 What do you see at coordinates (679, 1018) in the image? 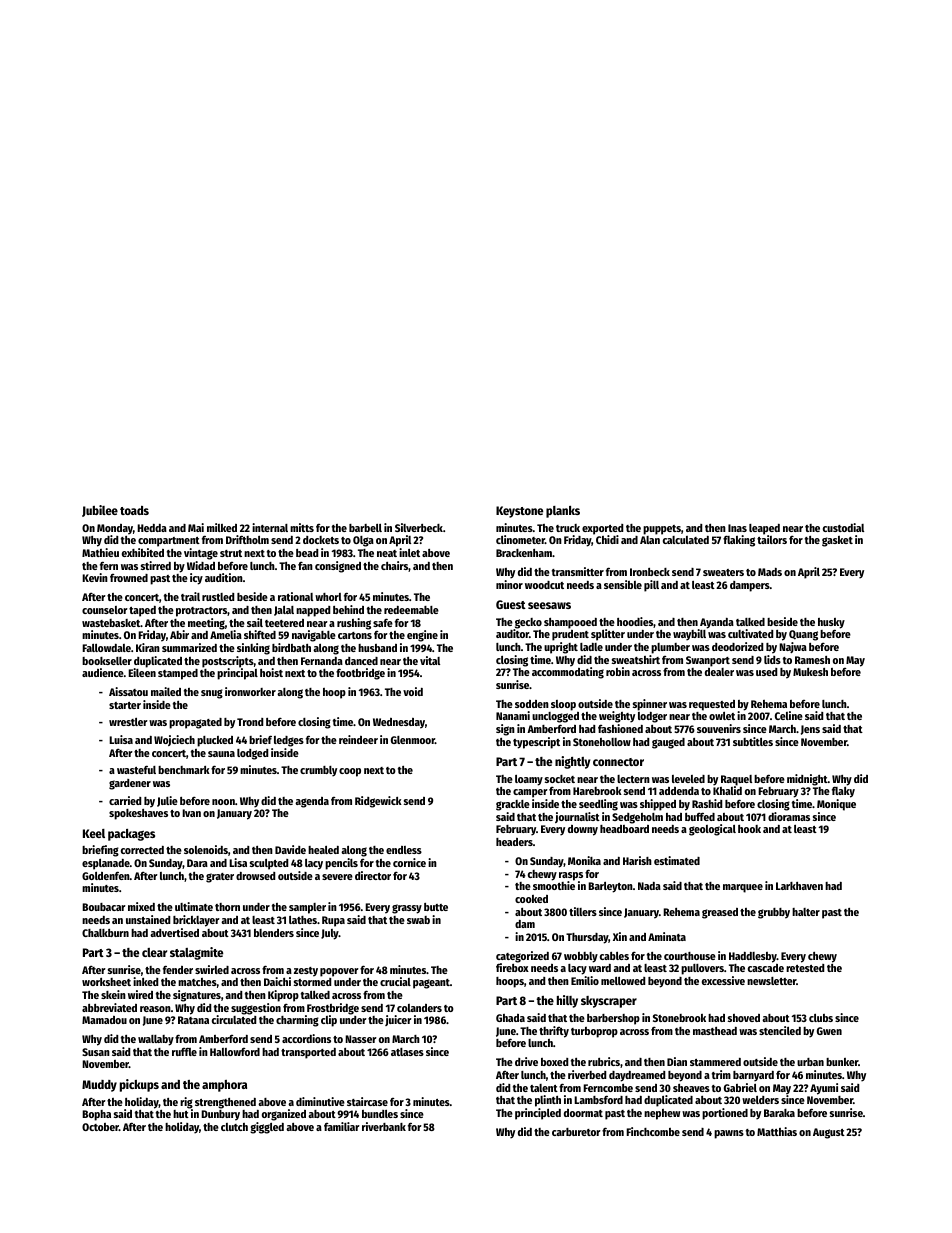
I see `Stonebrook` at bounding box center [679, 1018].
